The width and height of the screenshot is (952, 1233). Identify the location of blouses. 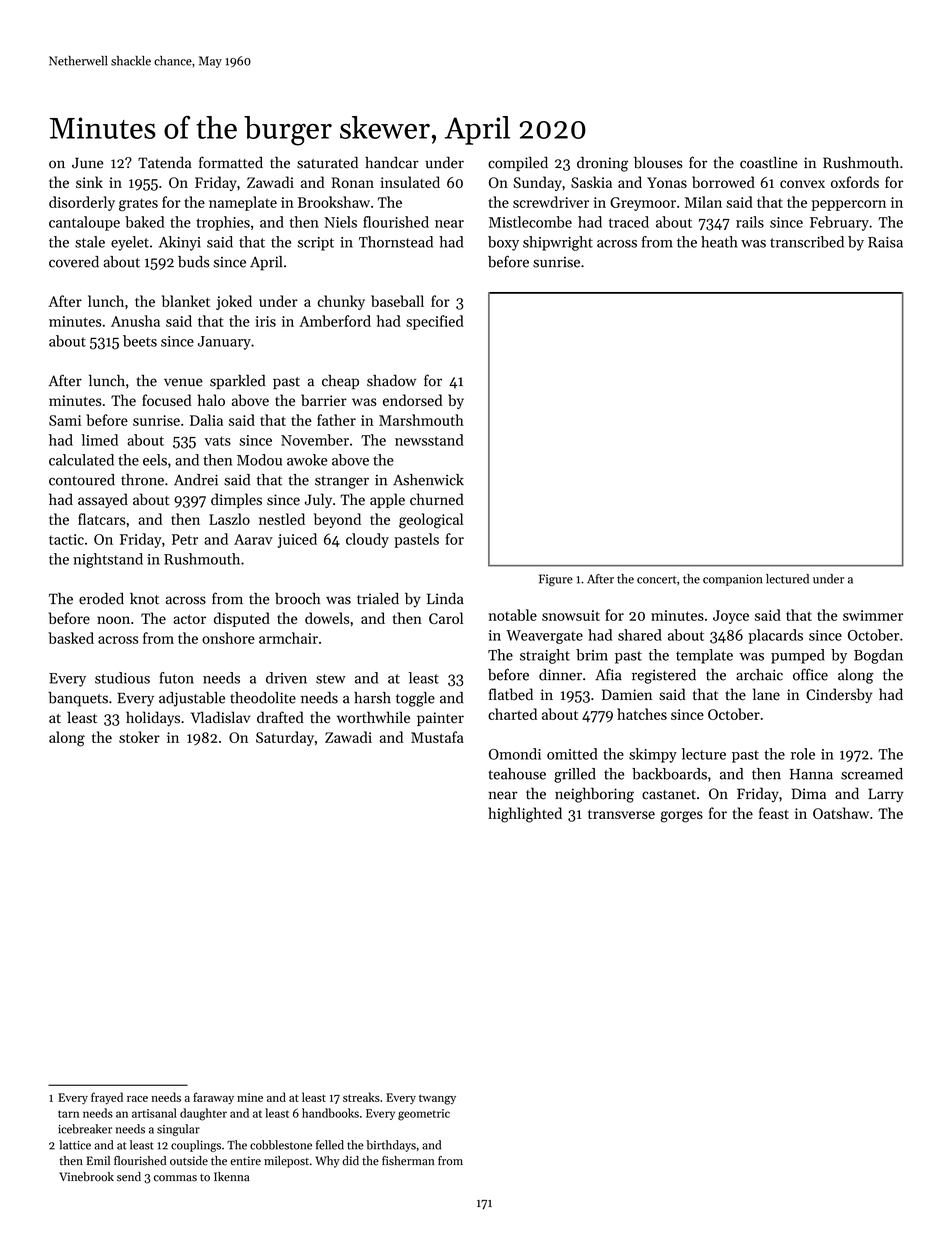
(658, 162).
